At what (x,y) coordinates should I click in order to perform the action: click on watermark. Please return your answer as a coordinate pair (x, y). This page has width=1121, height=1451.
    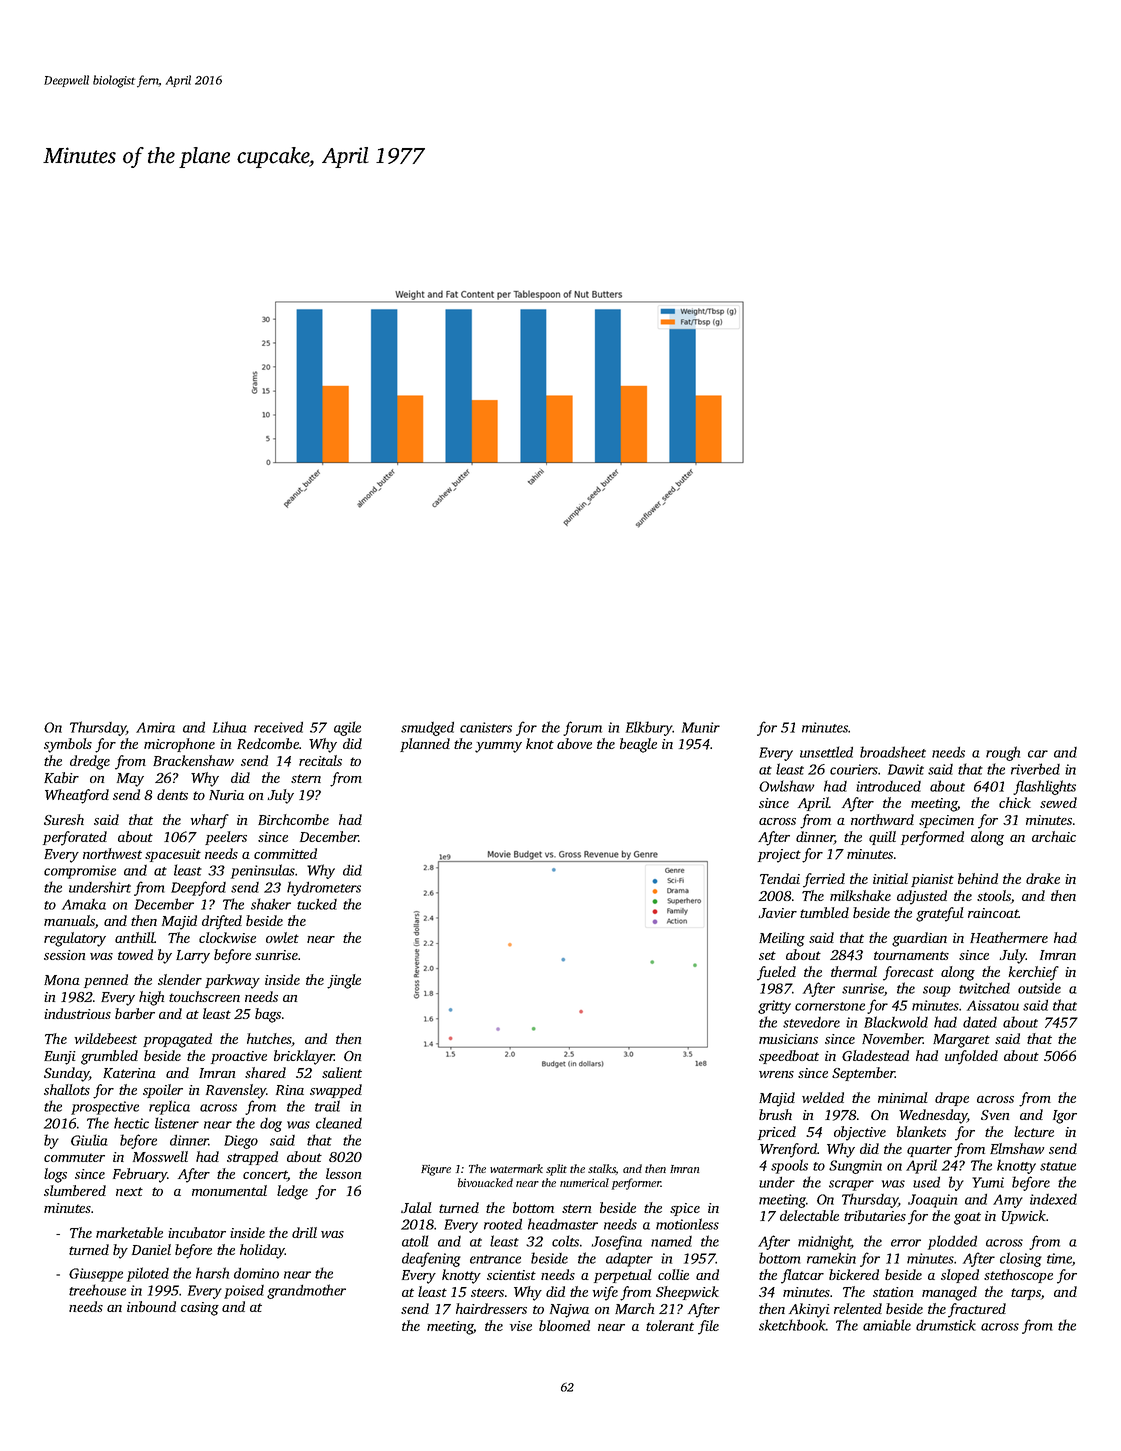
    Looking at the image, I should click on (516, 1168).
